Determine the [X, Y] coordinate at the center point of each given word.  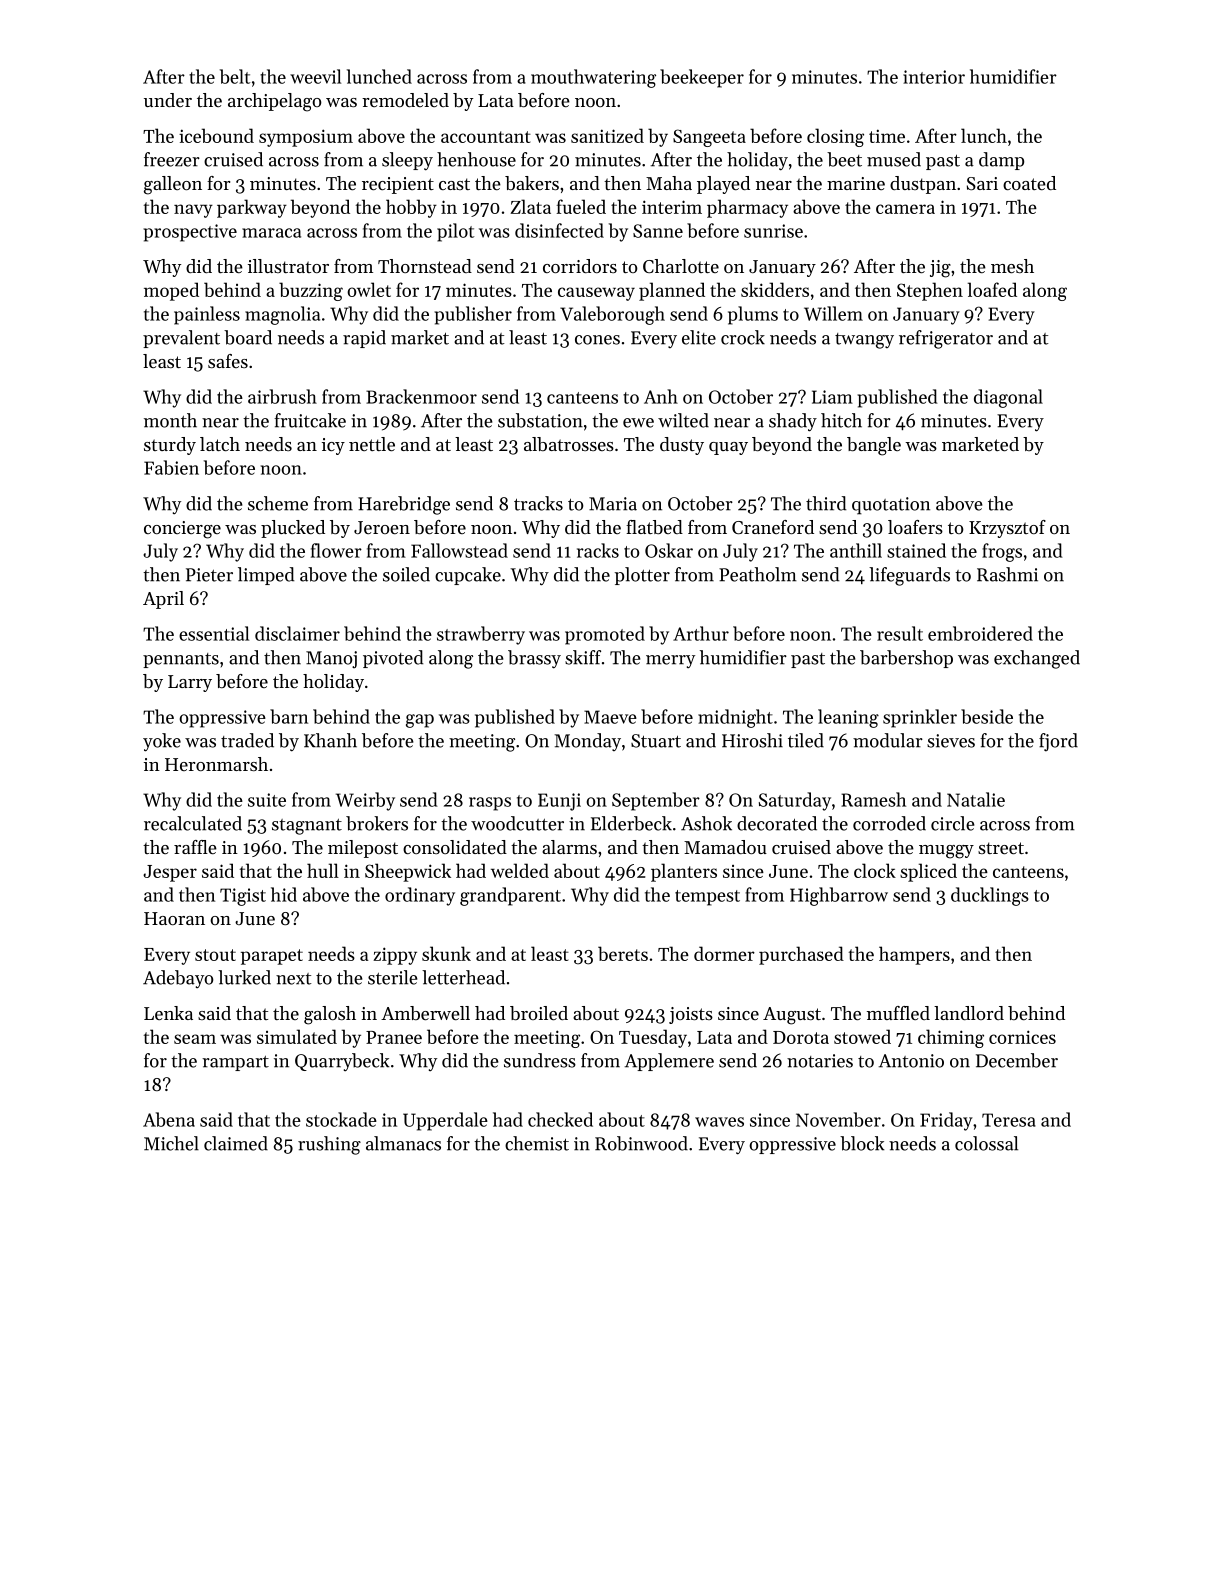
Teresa [1009, 1120]
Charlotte [681, 266]
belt [235, 76]
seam [195, 1039]
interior [934, 77]
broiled [539, 1013]
